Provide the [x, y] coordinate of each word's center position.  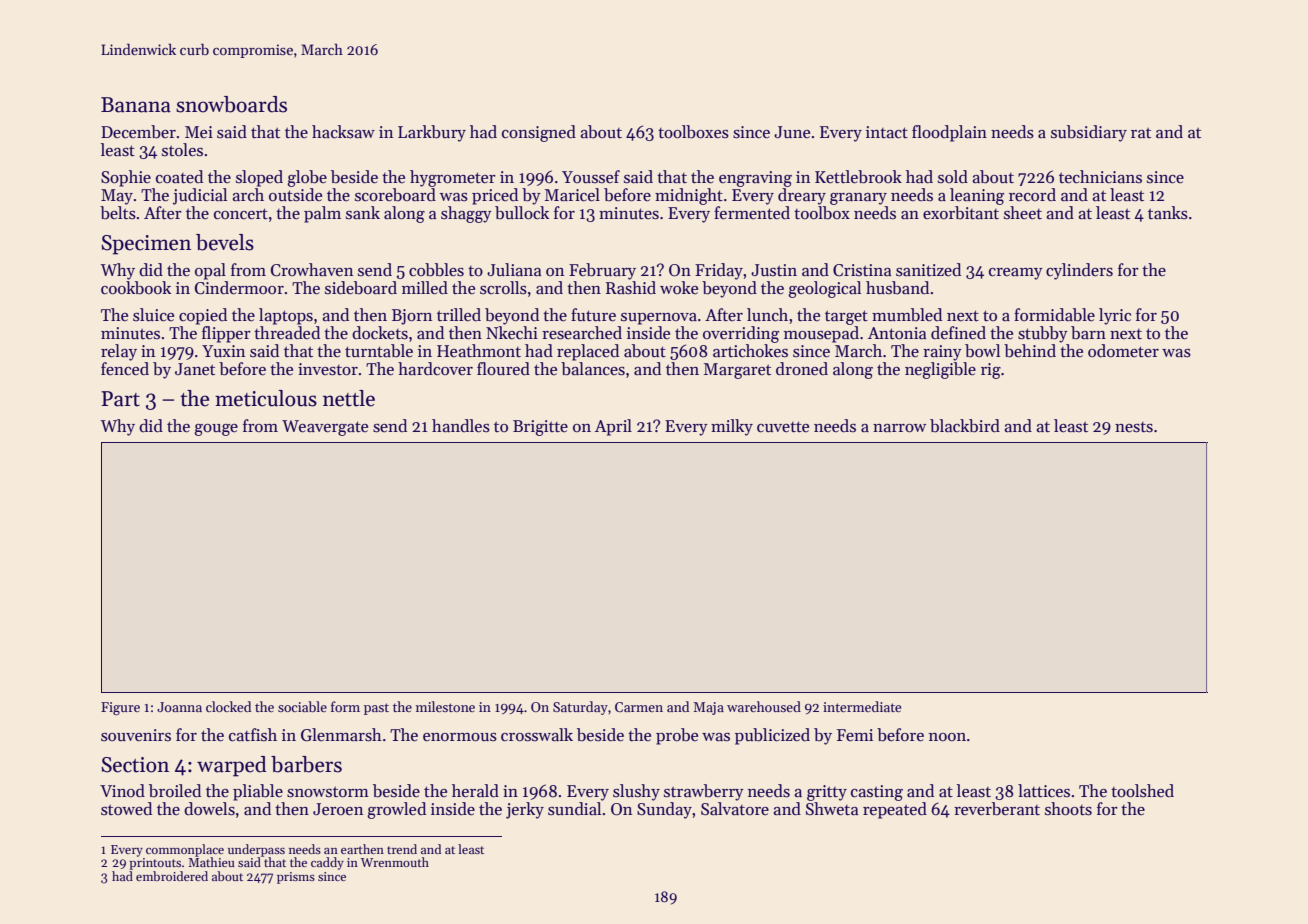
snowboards [231, 104]
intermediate [862, 706]
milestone [445, 706]
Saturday [580, 708]
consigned [539, 133]
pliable [258, 792]
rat [1141, 133]
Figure [120, 708]
